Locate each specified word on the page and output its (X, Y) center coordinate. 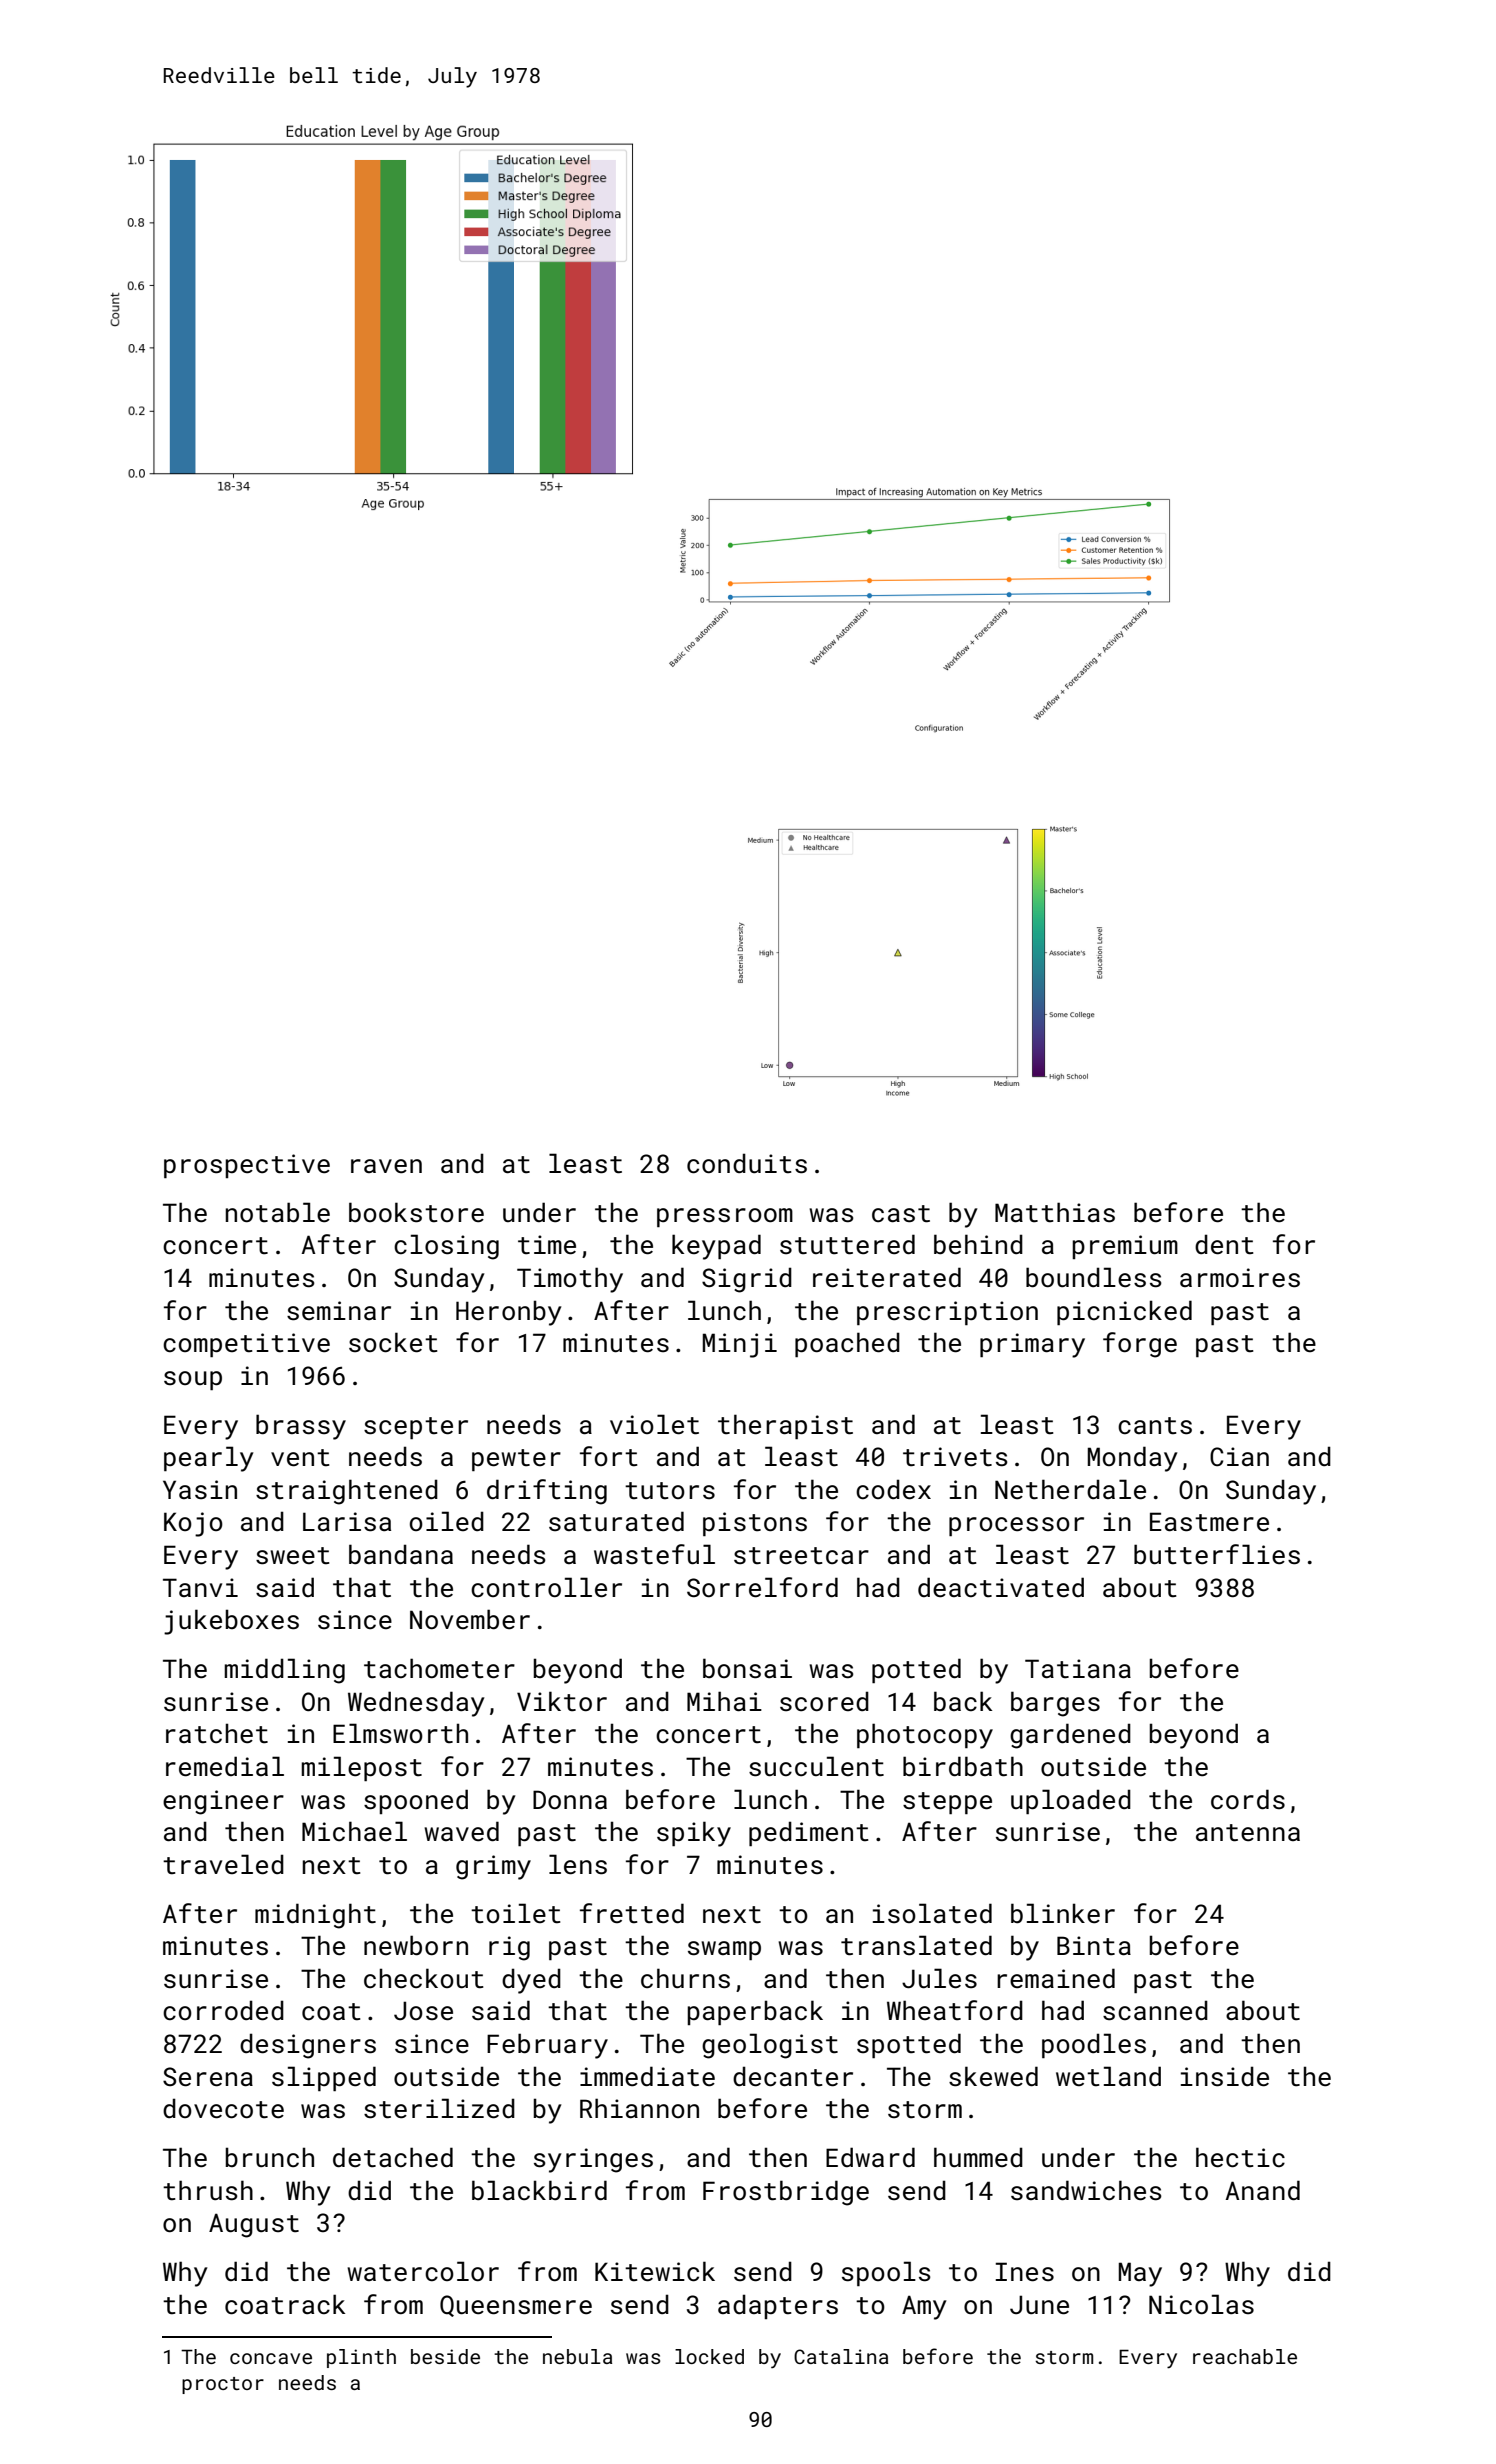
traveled (223, 1864)
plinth (361, 2358)
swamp (724, 1950)
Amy (924, 2307)
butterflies (1217, 1554)
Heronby (508, 1313)
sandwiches (1086, 2190)
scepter (416, 1428)
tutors (670, 1491)
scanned (1155, 2010)
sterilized (439, 2108)
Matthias (1055, 1212)
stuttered (847, 1244)
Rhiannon (639, 2108)
